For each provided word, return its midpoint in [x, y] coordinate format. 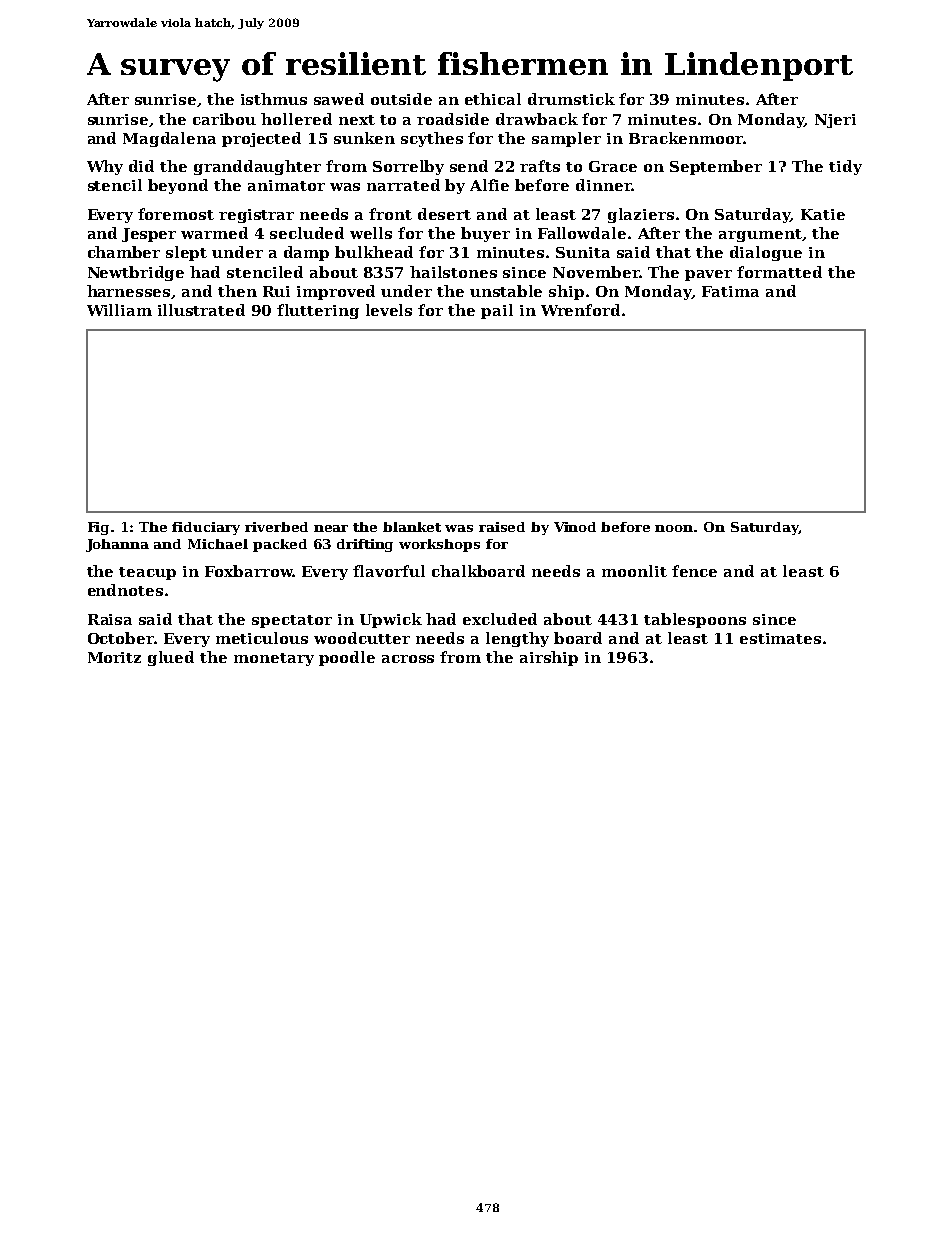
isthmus [274, 99]
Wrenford [580, 310]
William [119, 310]
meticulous [262, 638]
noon [675, 528]
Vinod [575, 527]
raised [502, 527]
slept [186, 253]
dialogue [766, 253]
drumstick [571, 99]
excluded [500, 619]
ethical [493, 99]
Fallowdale [582, 233]
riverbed [276, 527]
